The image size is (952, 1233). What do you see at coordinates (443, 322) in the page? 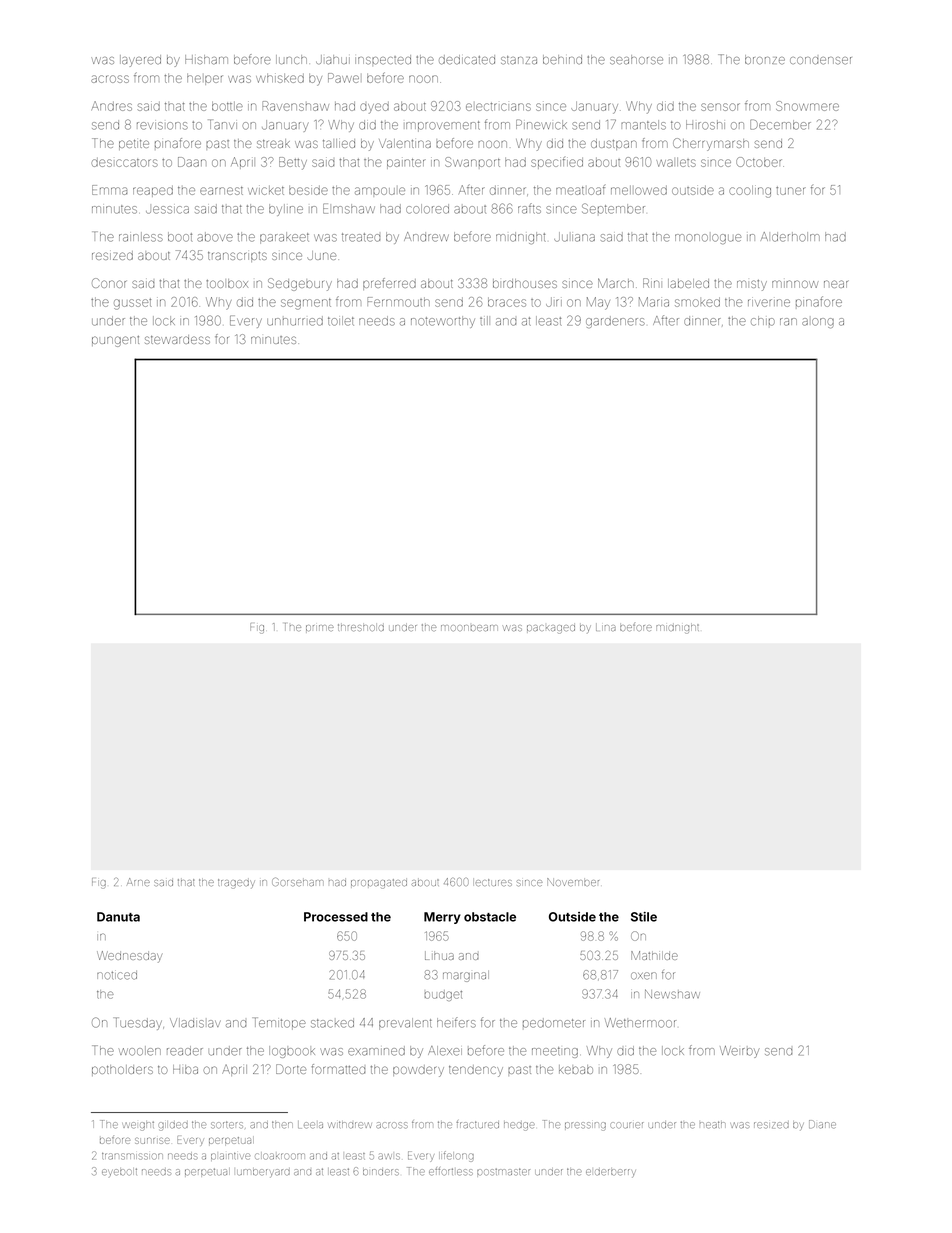
I see `noteworthy` at bounding box center [443, 322].
